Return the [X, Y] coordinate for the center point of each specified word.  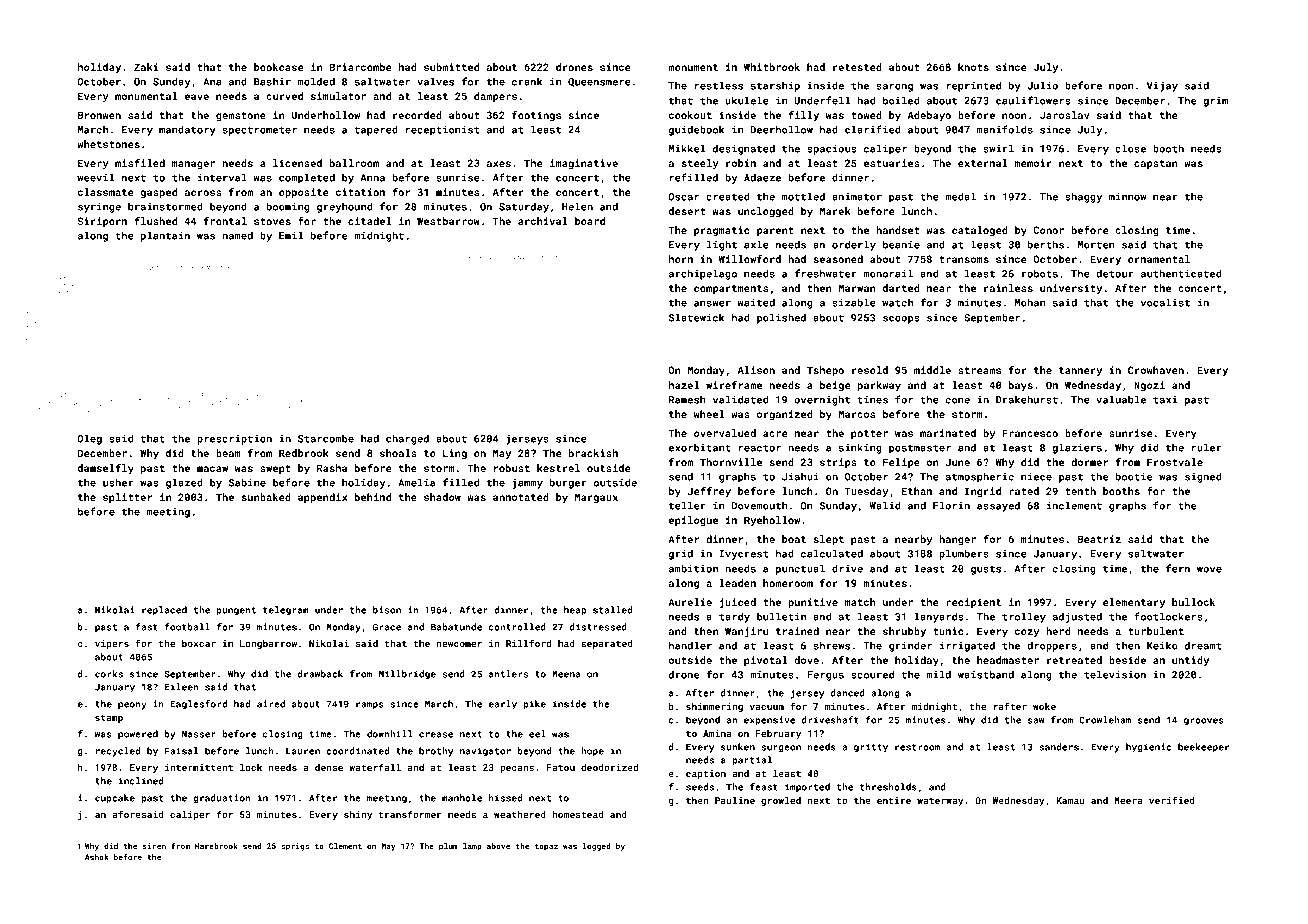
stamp [109, 718]
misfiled [140, 163]
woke [1044, 706]
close [1130, 148]
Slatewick [697, 317]
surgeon [781, 749]
